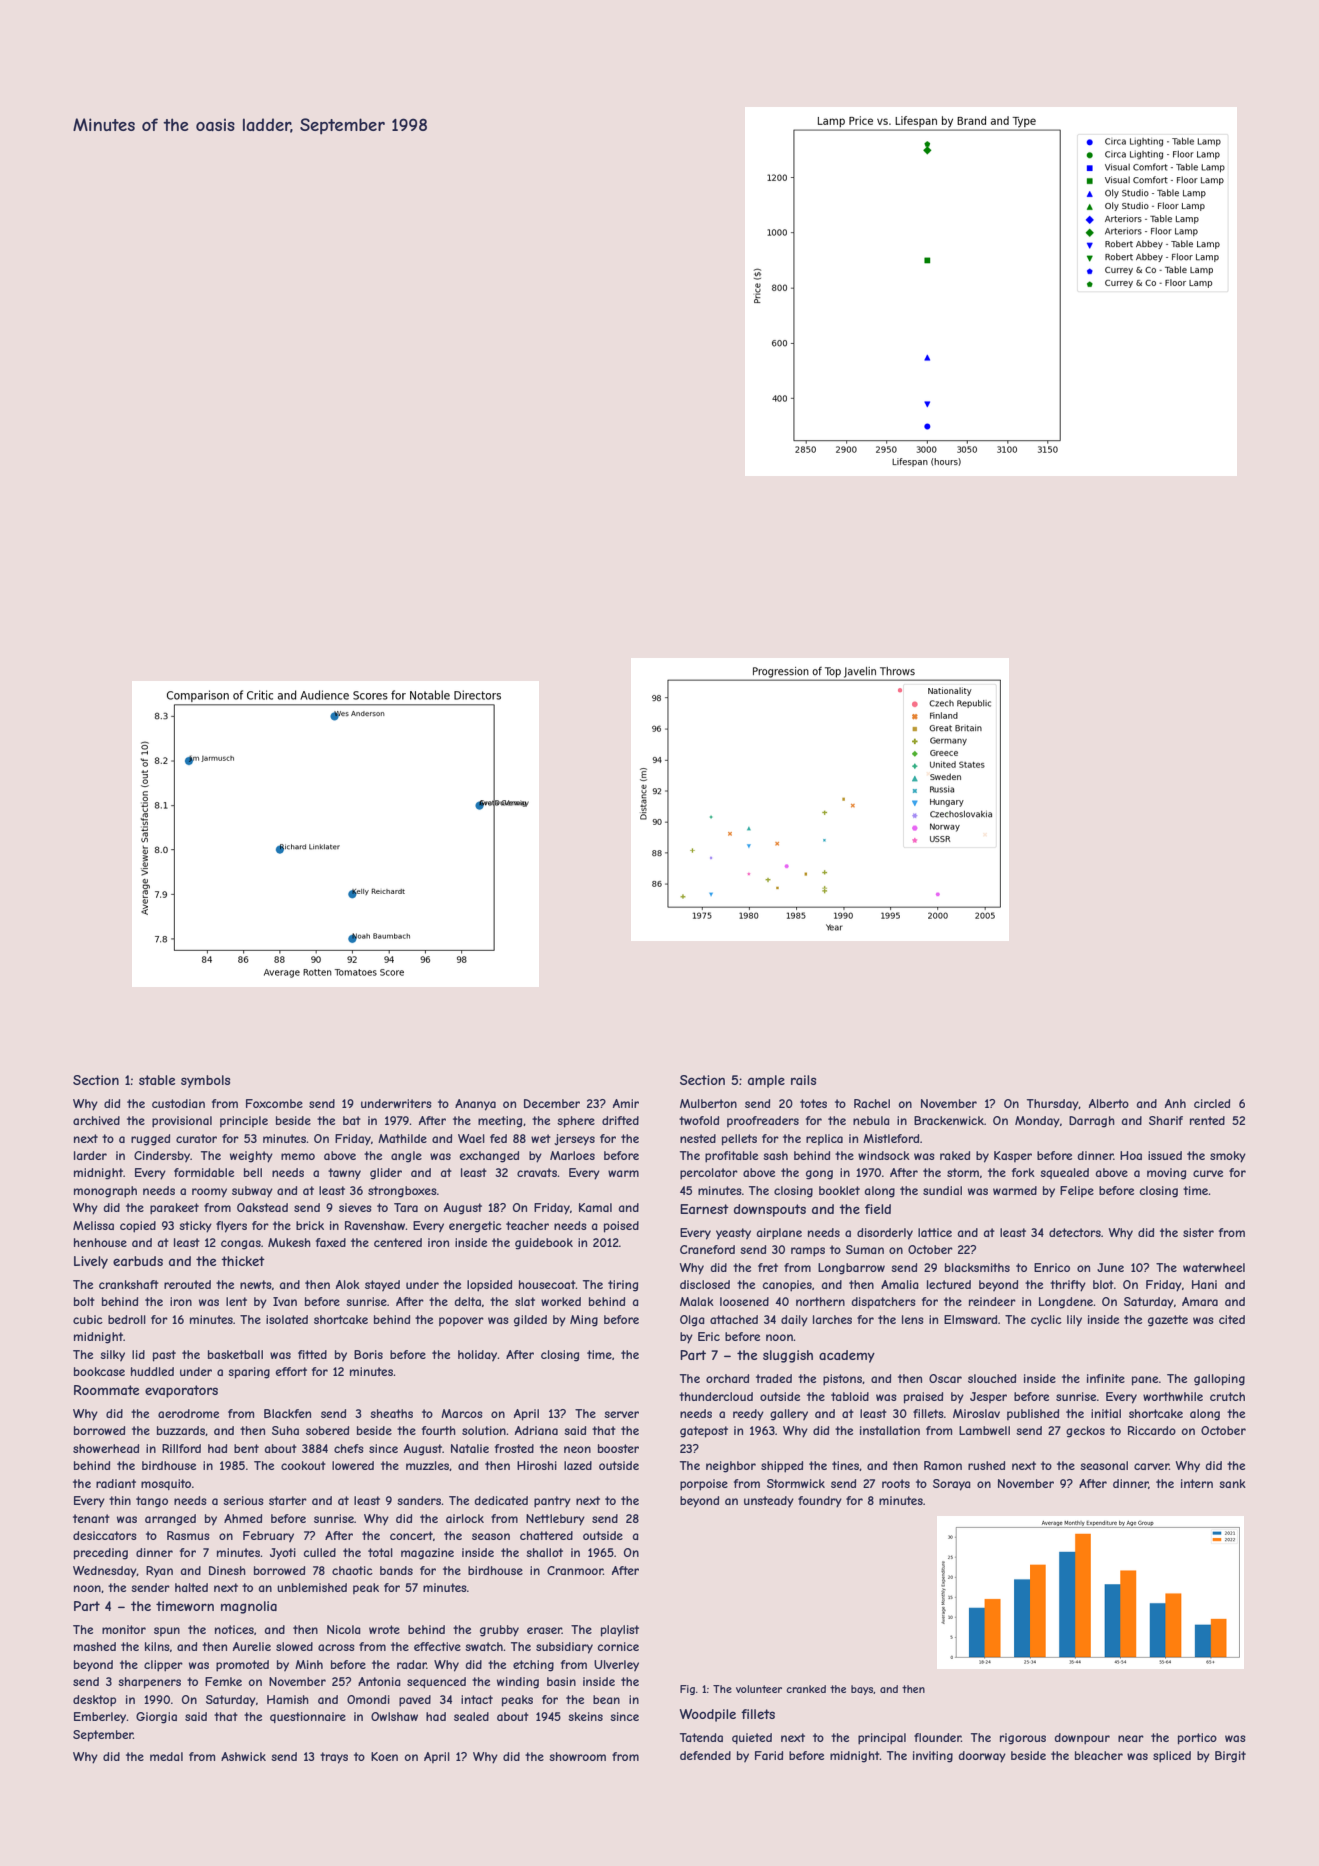 The height and width of the document is (1866, 1319). I want to click on windsock, so click(884, 1155).
